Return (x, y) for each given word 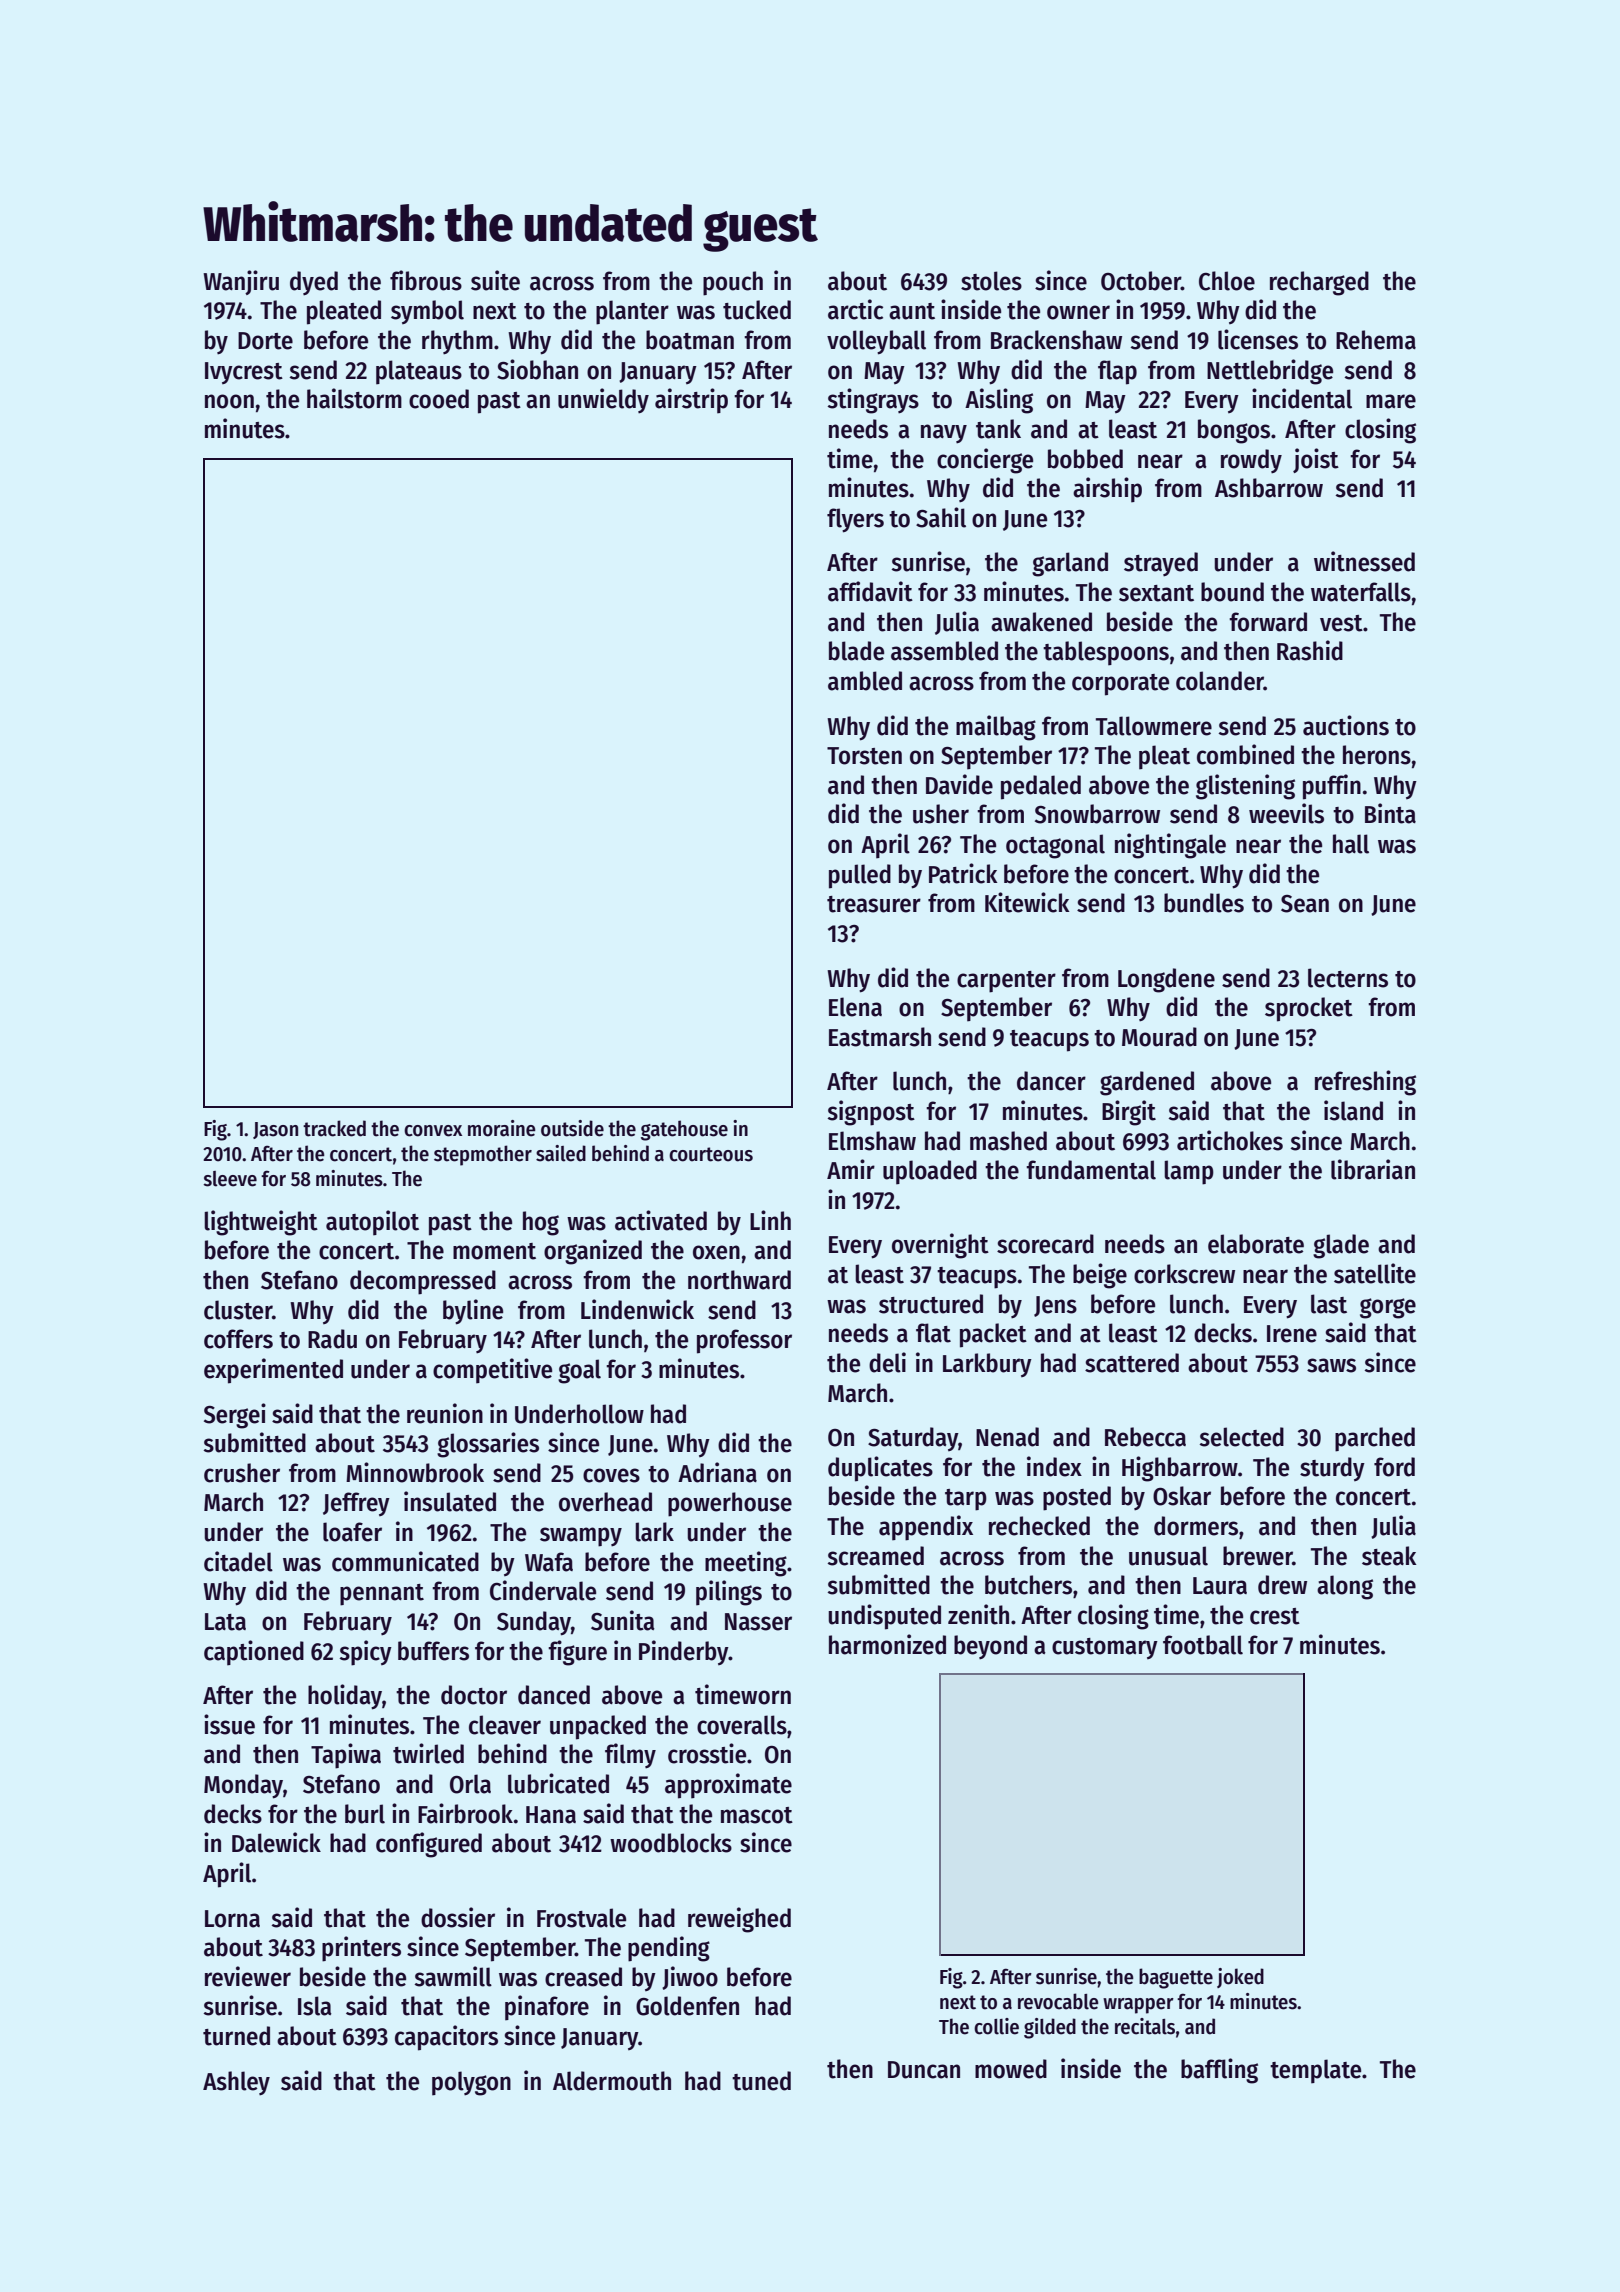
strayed (1161, 564)
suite (495, 280)
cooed (439, 399)
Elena (855, 1007)
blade (856, 651)
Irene (1292, 1334)
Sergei (235, 1416)
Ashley (236, 2083)
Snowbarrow (1097, 814)
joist (1316, 460)
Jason (275, 1130)
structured (931, 1304)
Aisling (999, 401)
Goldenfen (687, 2006)
